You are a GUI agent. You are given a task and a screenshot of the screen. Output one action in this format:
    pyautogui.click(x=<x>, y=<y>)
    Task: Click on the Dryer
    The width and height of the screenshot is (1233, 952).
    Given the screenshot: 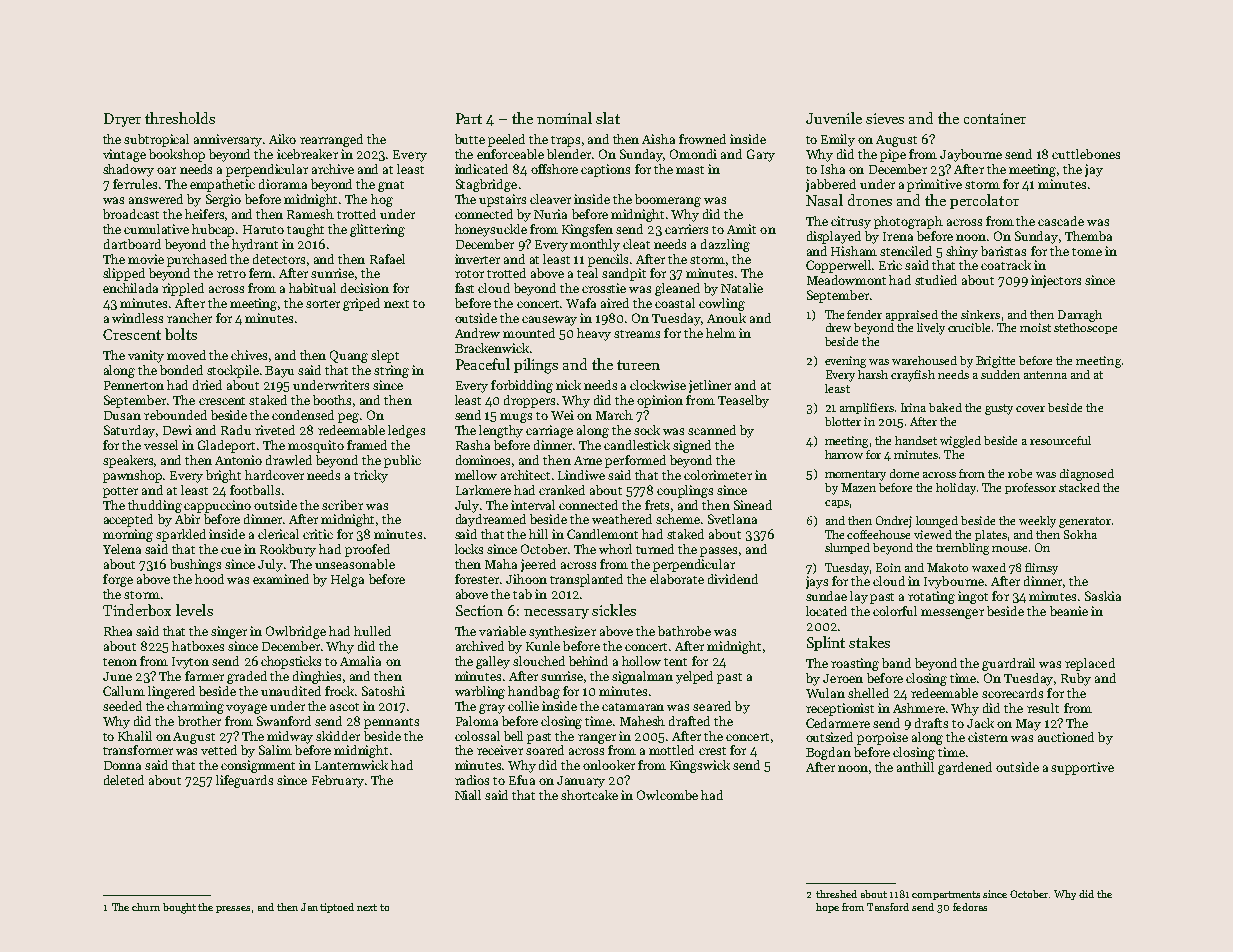 What is the action you would take?
    pyautogui.click(x=122, y=120)
